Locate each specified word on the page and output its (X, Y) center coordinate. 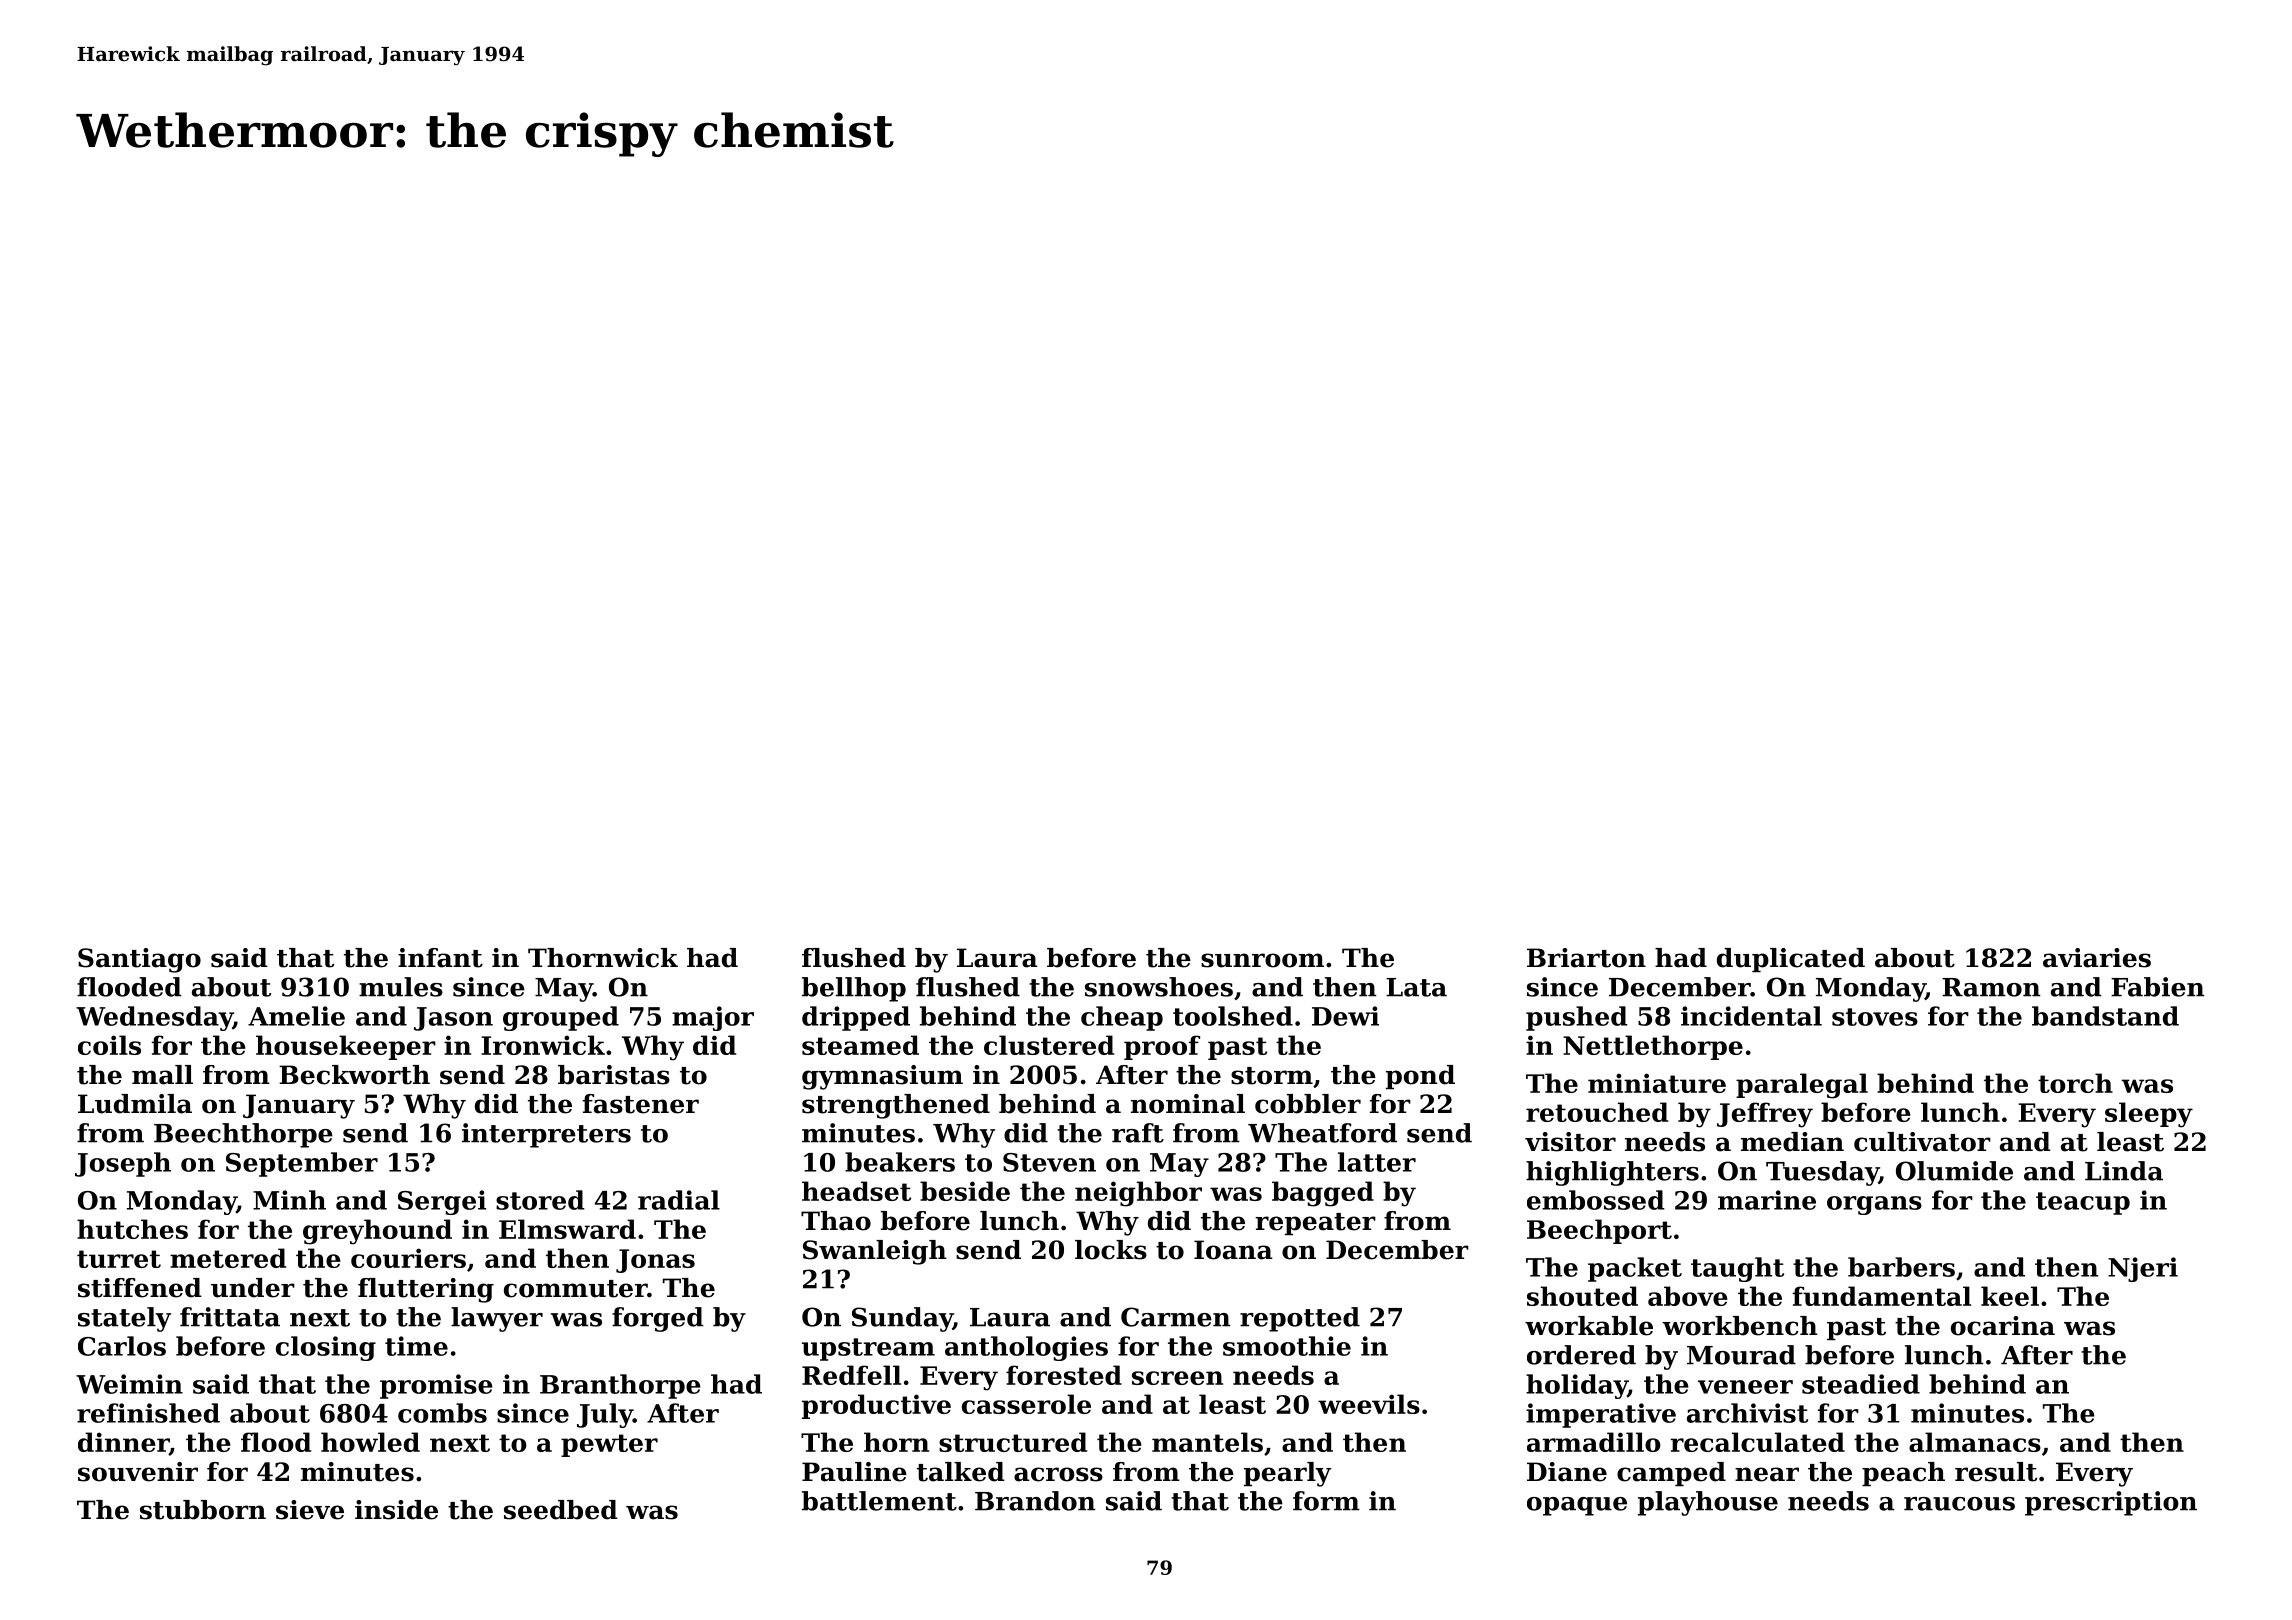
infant (440, 958)
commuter (575, 1289)
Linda (2124, 1171)
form (1326, 1501)
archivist (1747, 1413)
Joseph (123, 1164)
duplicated (1791, 960)
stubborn (203, 1510)
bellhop (854, 989)
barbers (1901, 1267)
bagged (1323, 1194)
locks (1111, 1250)
